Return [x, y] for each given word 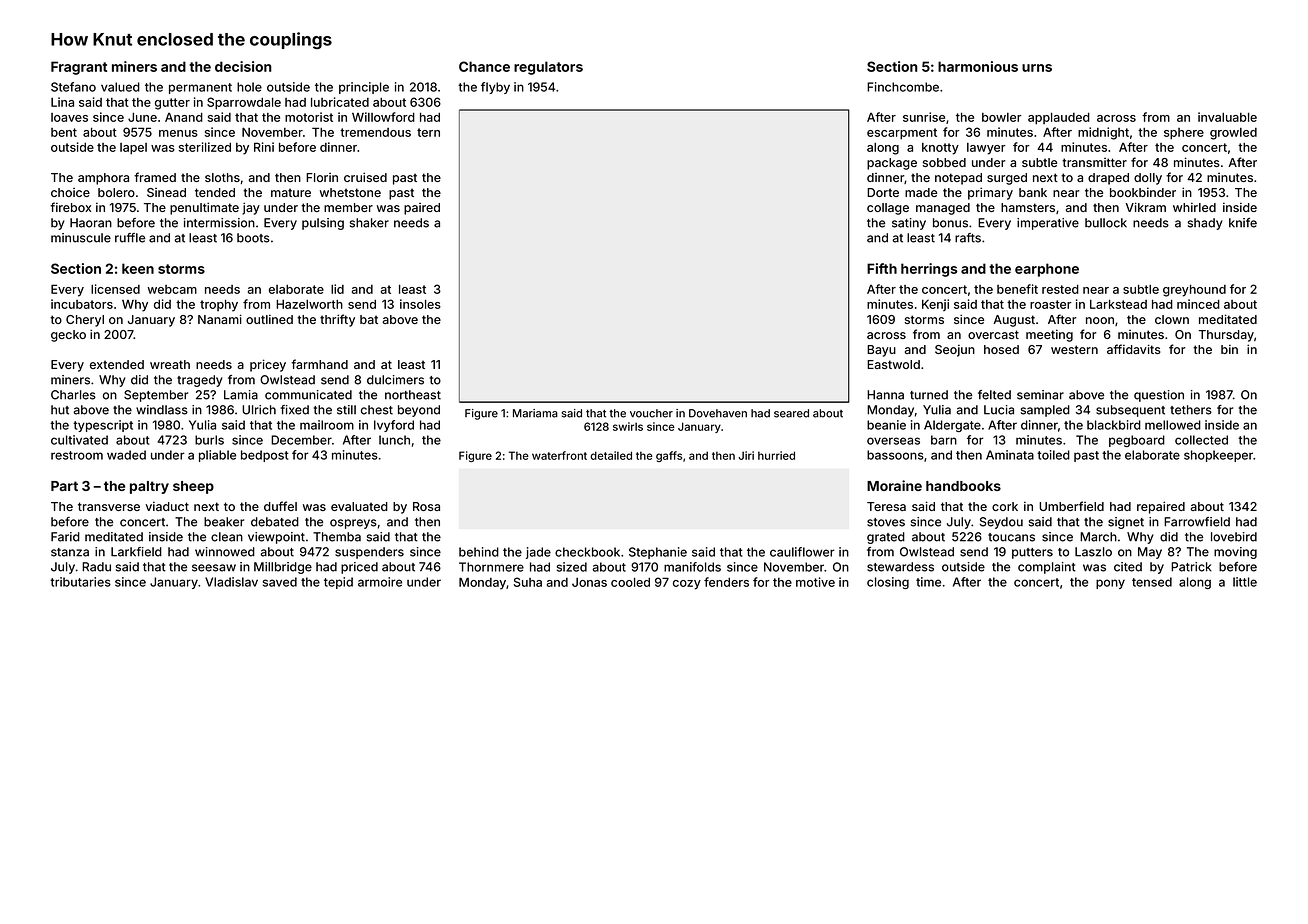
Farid [65, 537]
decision [243, 66]
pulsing [323, 224]
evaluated [359, 506]
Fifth [882, 268]
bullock [1106, 223]
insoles [420, 304]
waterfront [559, 455]
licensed [115, 289]
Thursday [1226, 336]
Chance [484, 66]
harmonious [978, 66]
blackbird [1114, 425]
